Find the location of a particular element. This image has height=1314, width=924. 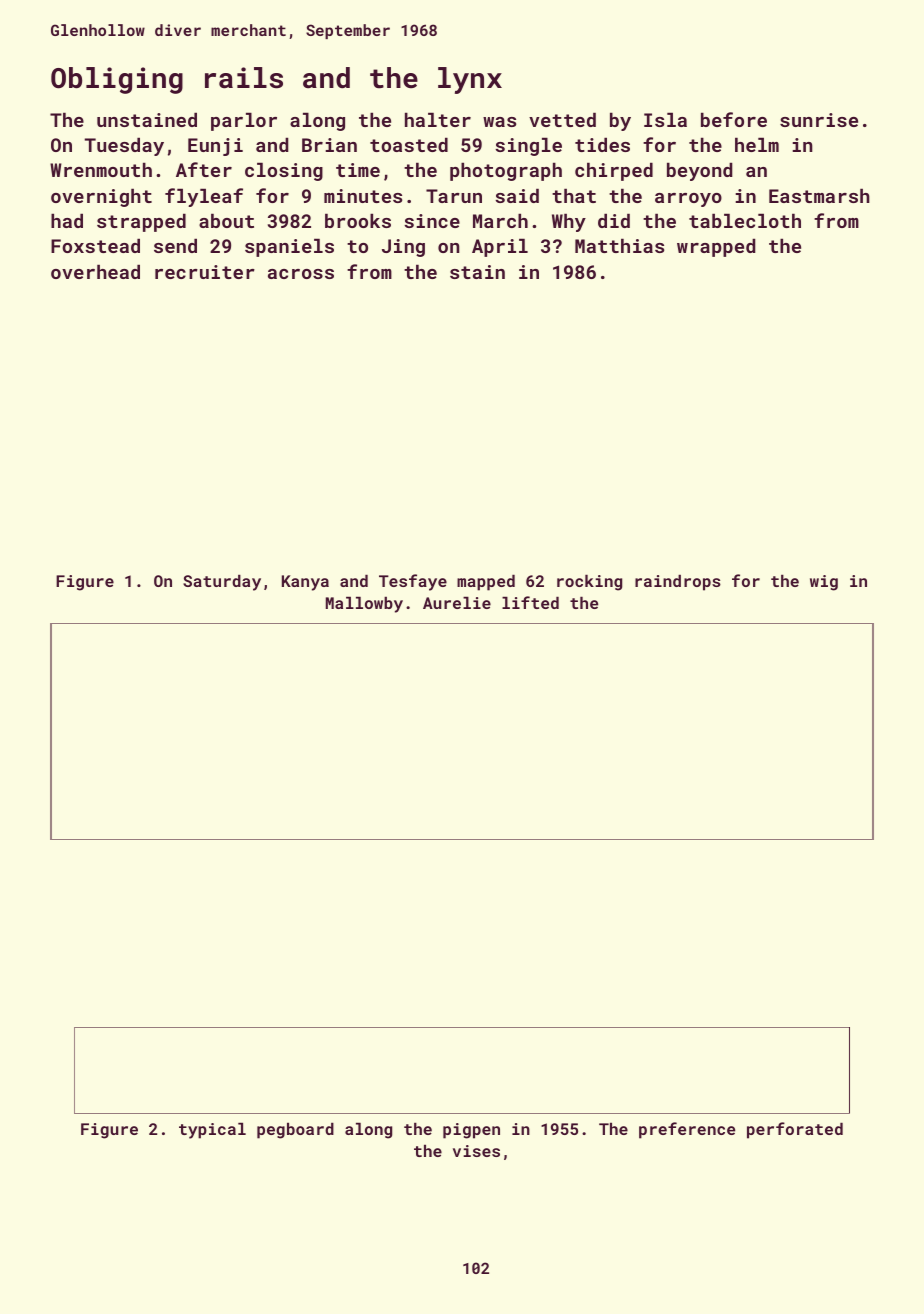

wig is located at coordinates (824, 583).
